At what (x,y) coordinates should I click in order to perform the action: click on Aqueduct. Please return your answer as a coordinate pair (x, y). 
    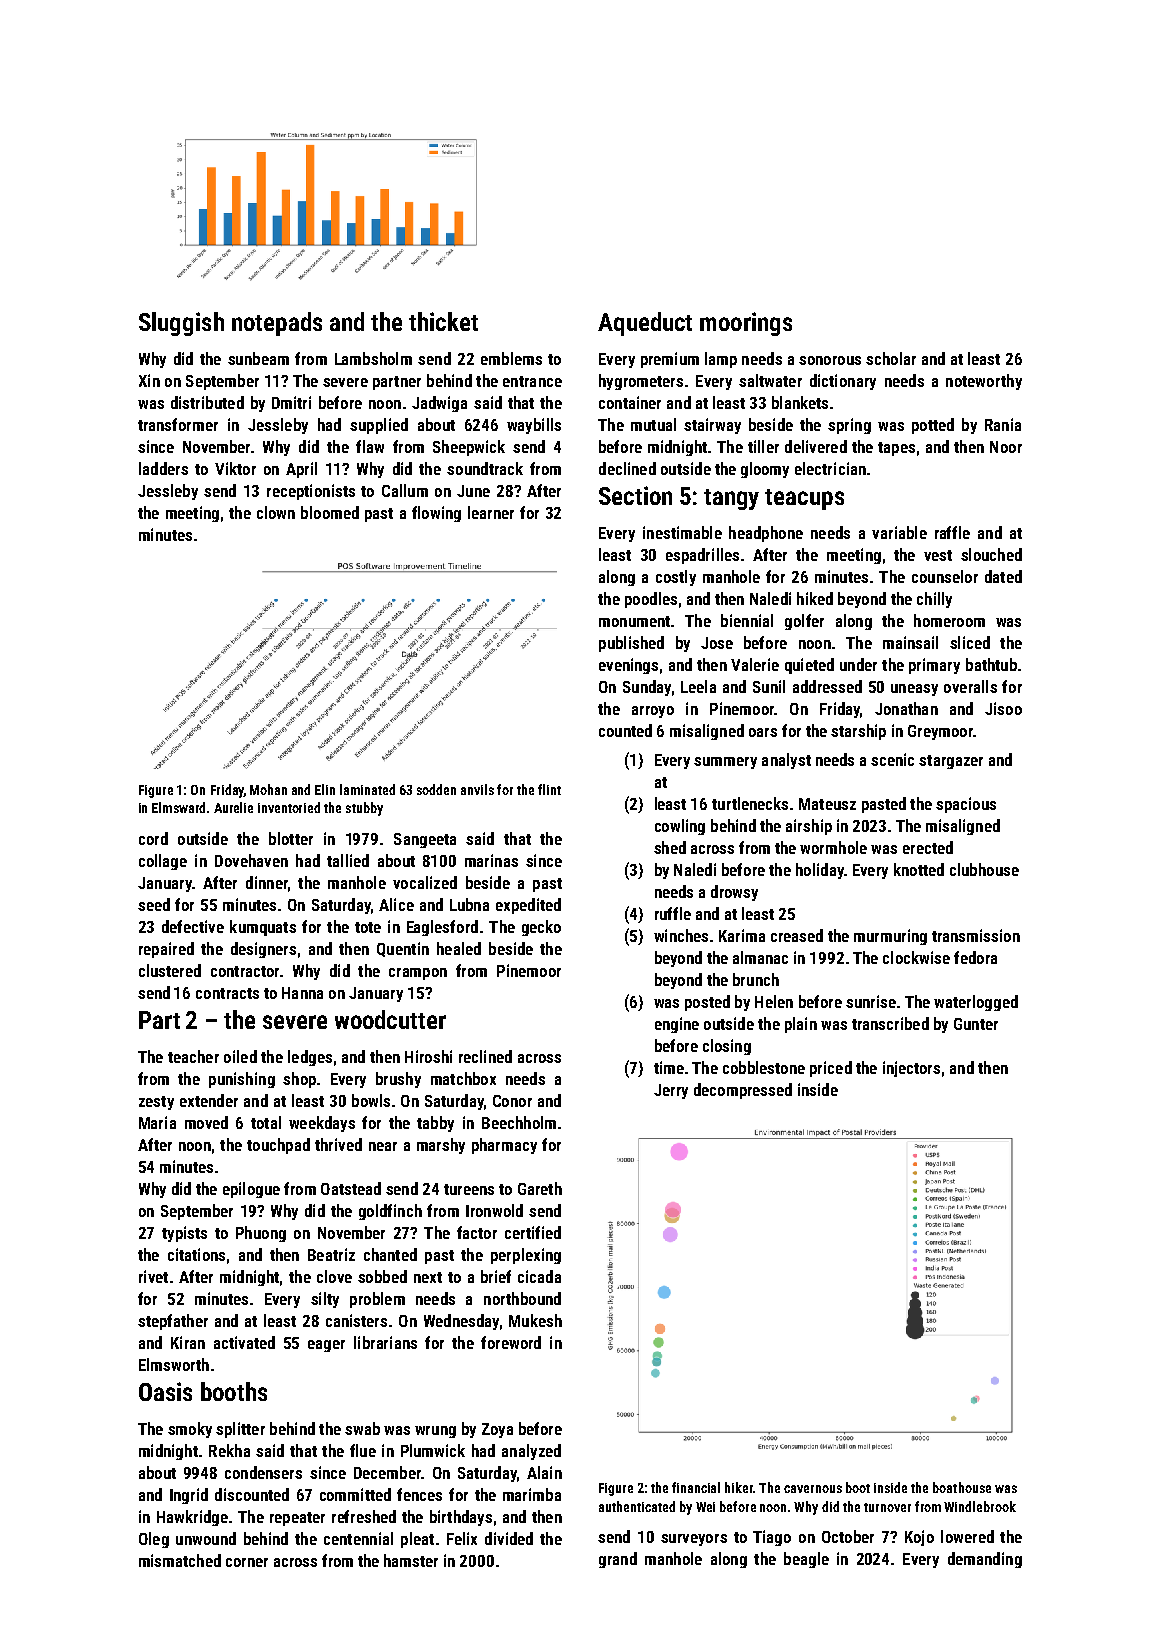
    Looking at the image, I should click on (645, 324).
